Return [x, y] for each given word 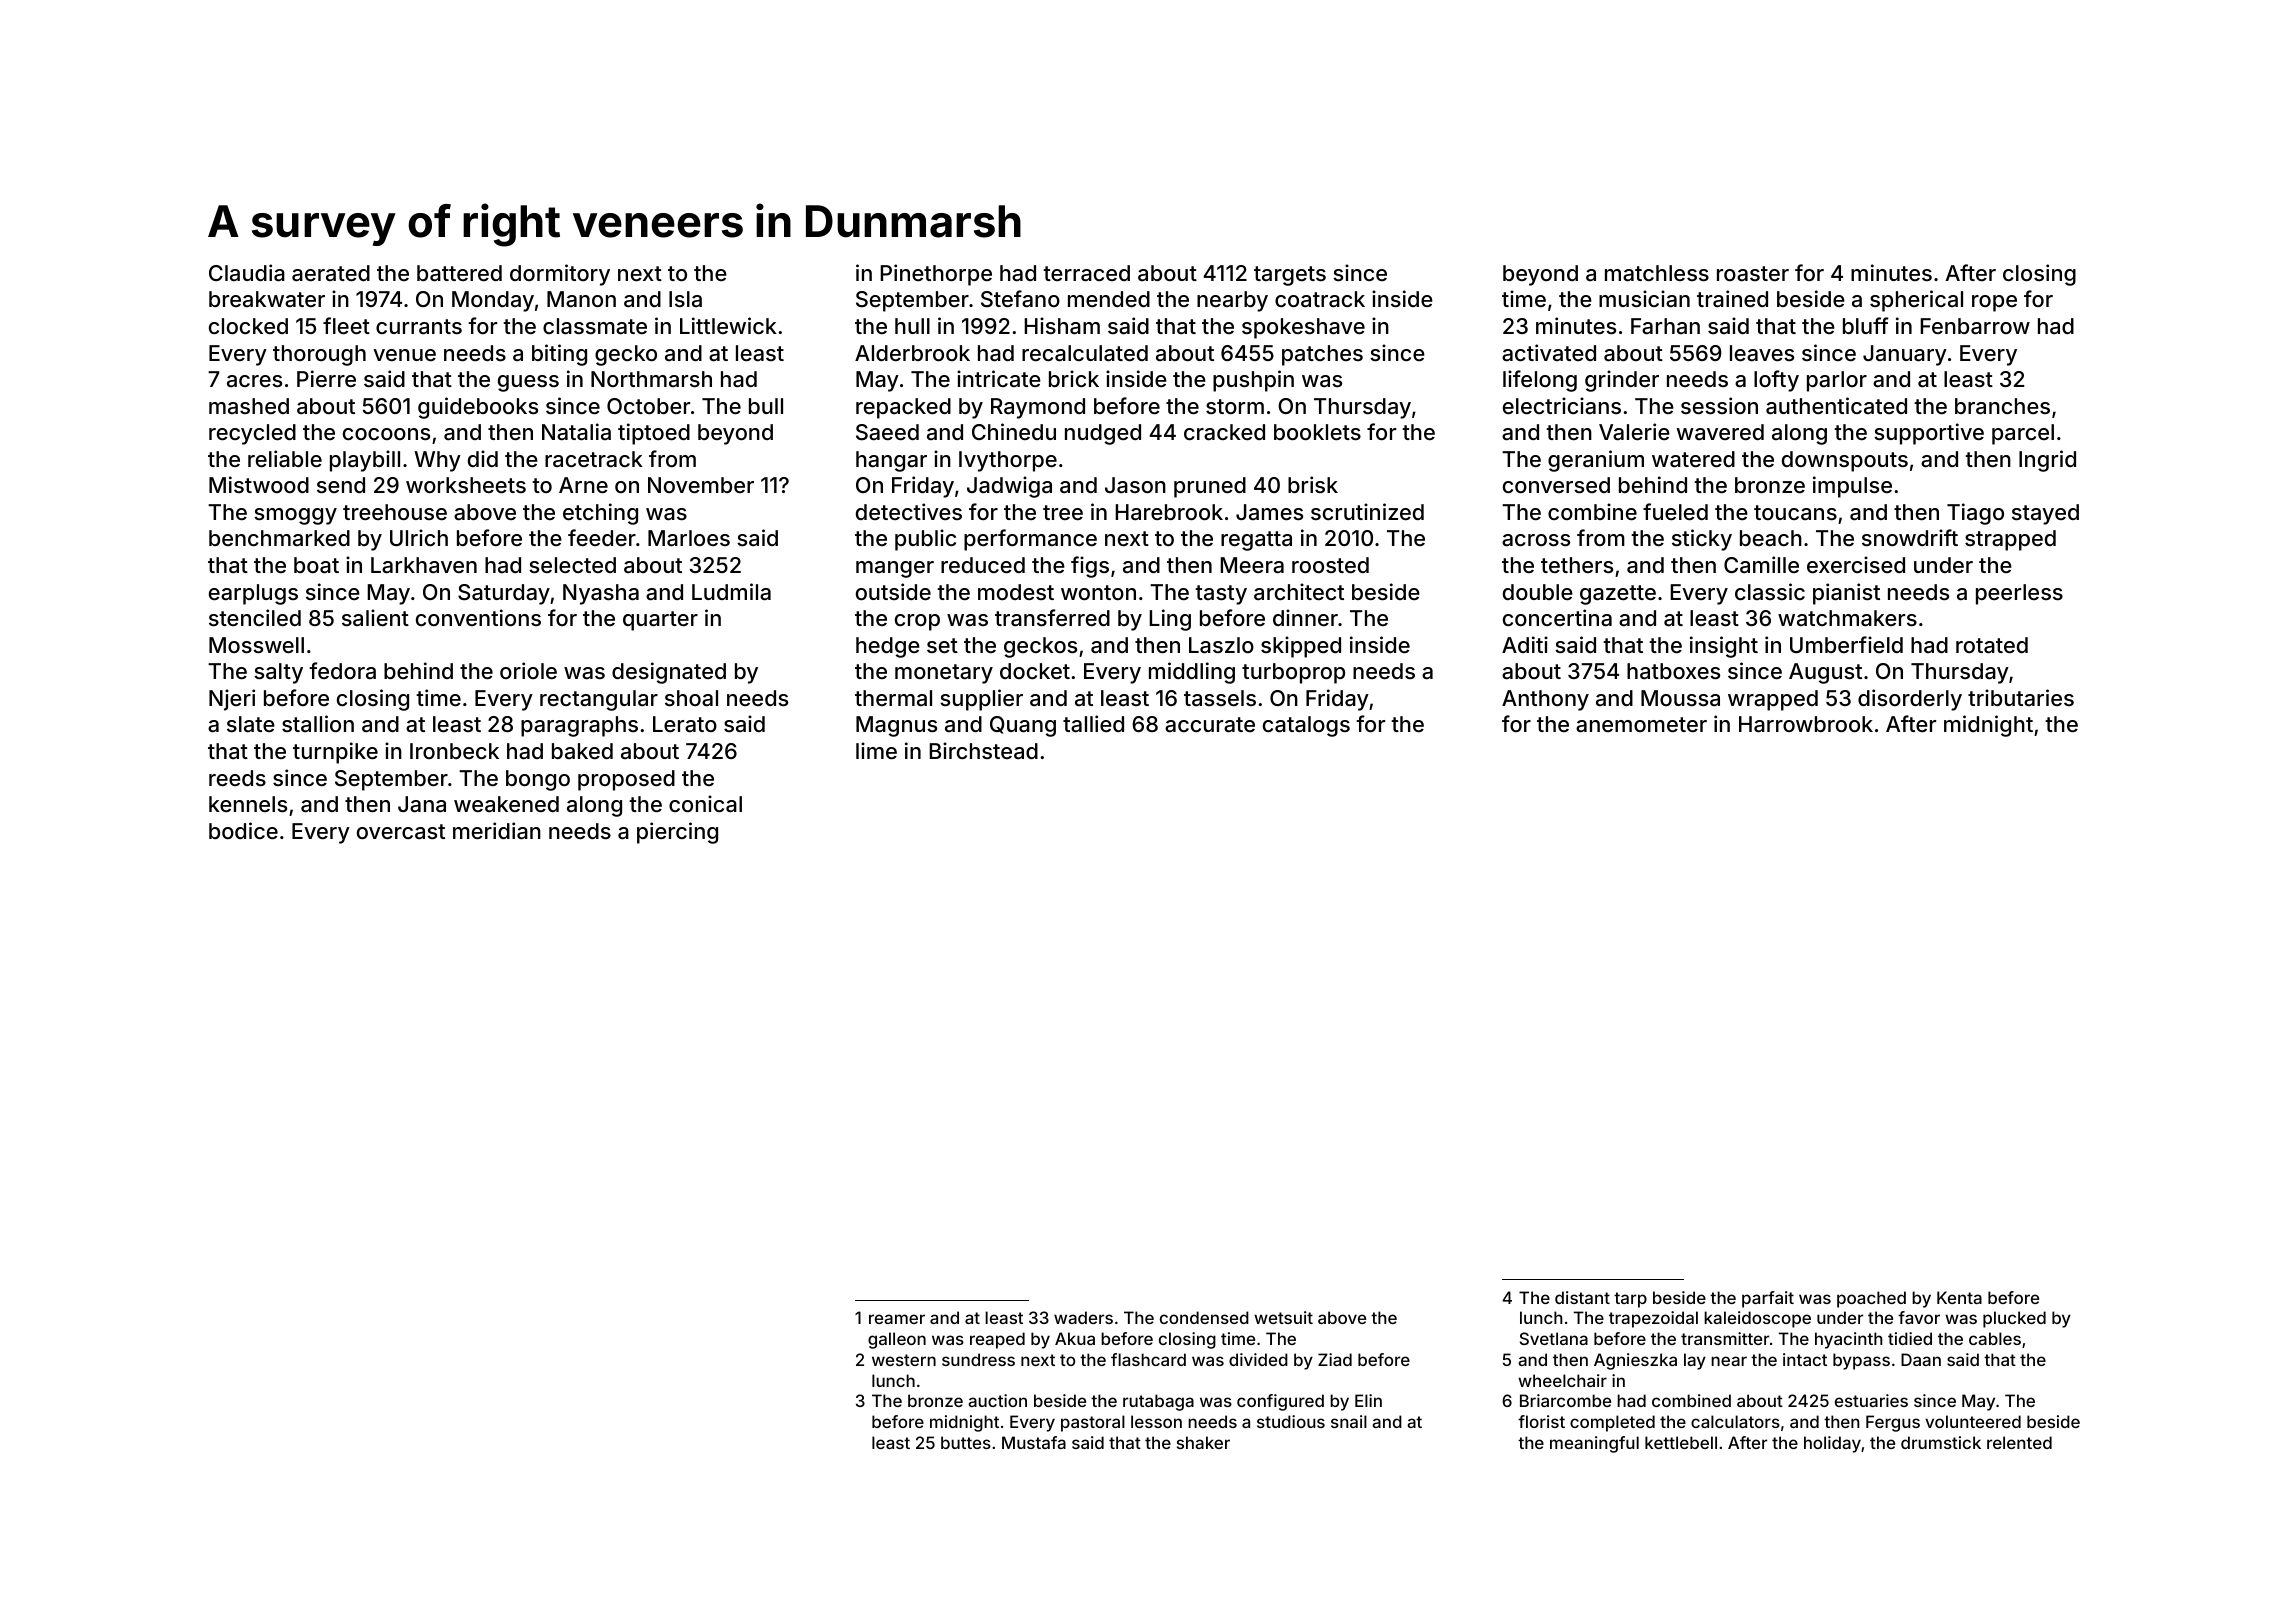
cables [1995, 1338]
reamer [897, 1319]
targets [1290, 276]
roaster [1753, 274]
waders [1083, 1317]
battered [459, 273]
